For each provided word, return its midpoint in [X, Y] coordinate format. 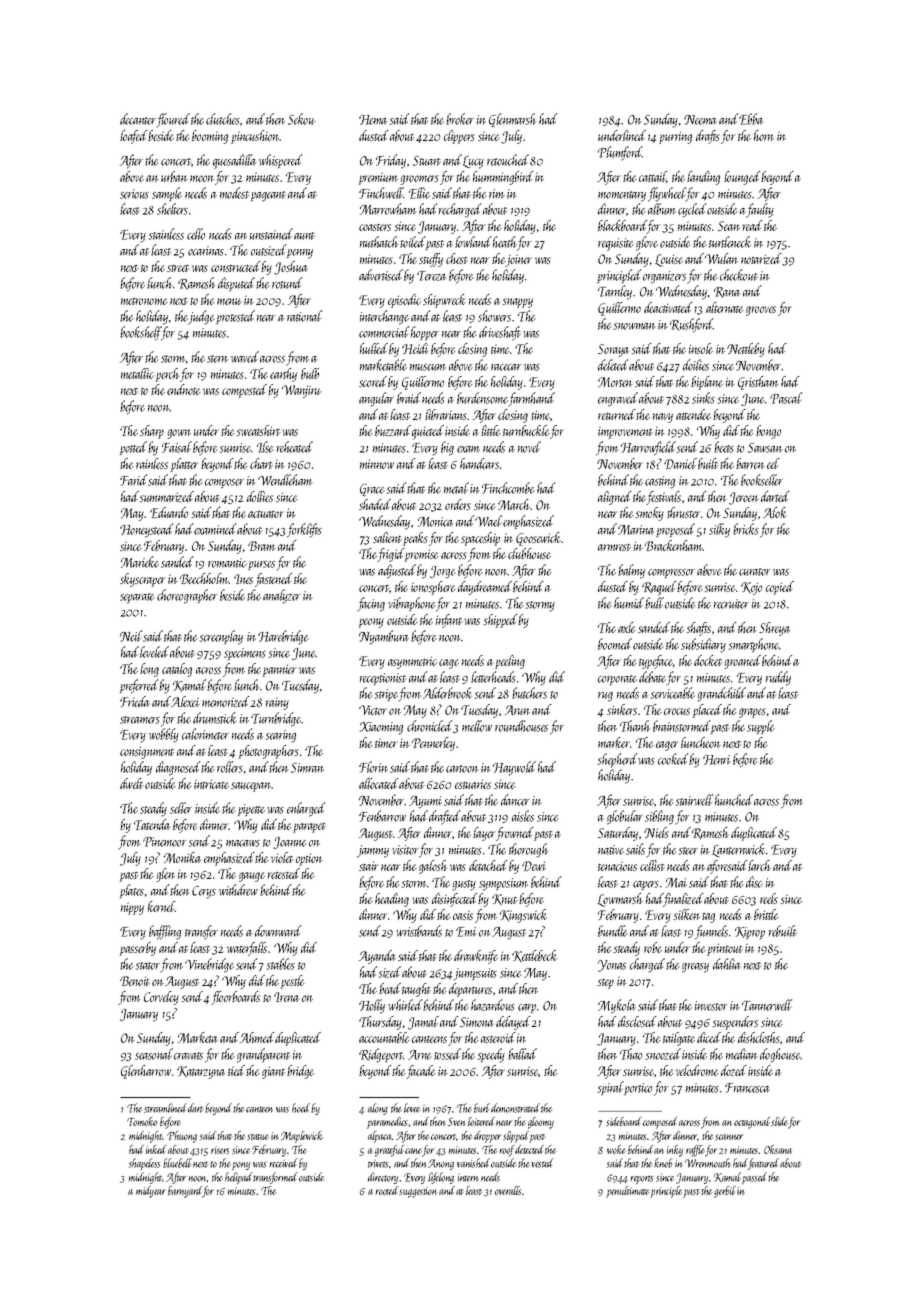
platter [185, 465]
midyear [151, 1192]
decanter [138, 119]
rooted [386, 1190]
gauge [252, 877]
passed [754, 1178]
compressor [671, 573]
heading [392, 900]
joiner [519, 260]
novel [529, 447]
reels [769, 898]
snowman [635, 326]
